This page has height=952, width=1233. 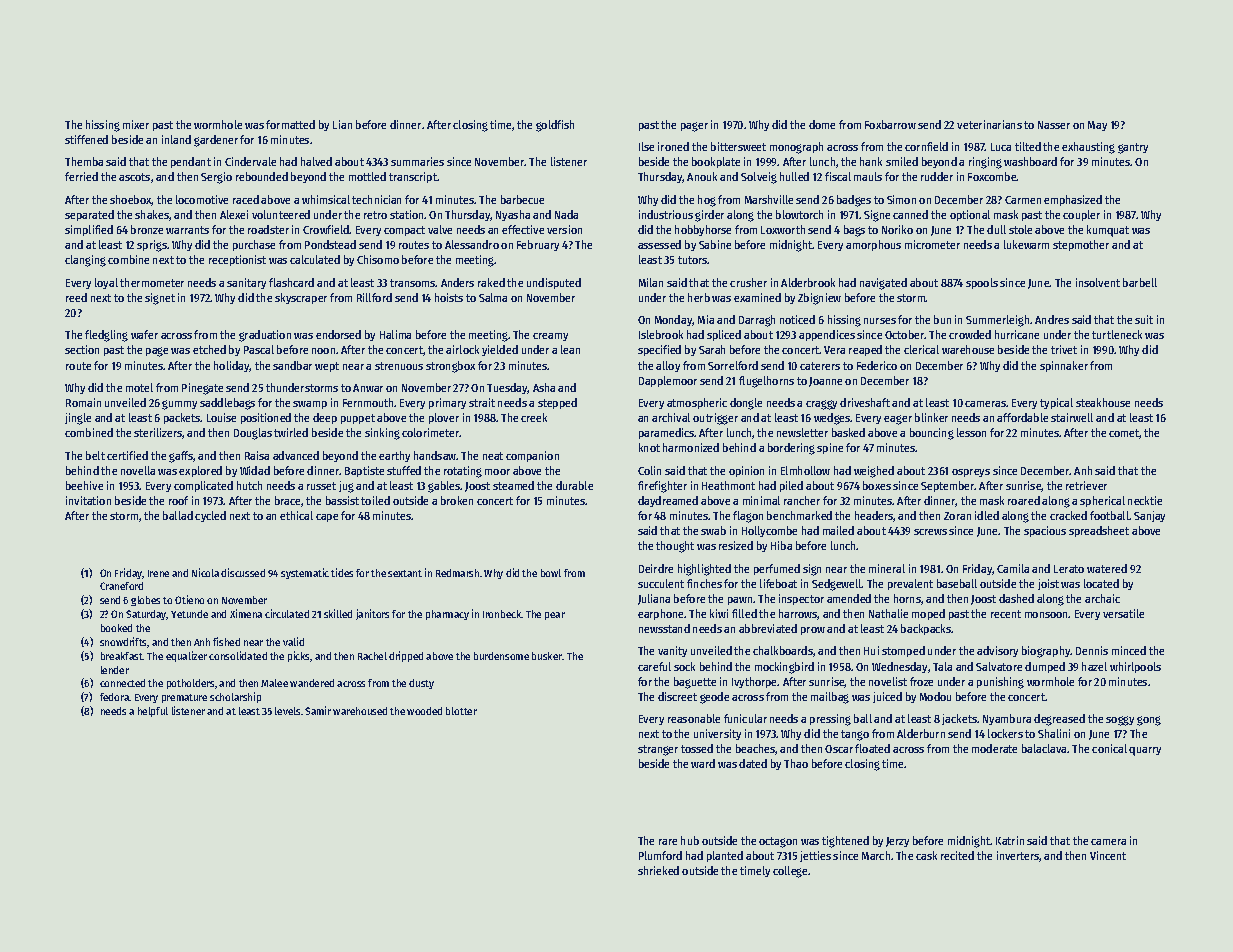 What do you see at coordinates (555, 126) in the page?
I see `goldfish` at bounding box center [555, 126].
